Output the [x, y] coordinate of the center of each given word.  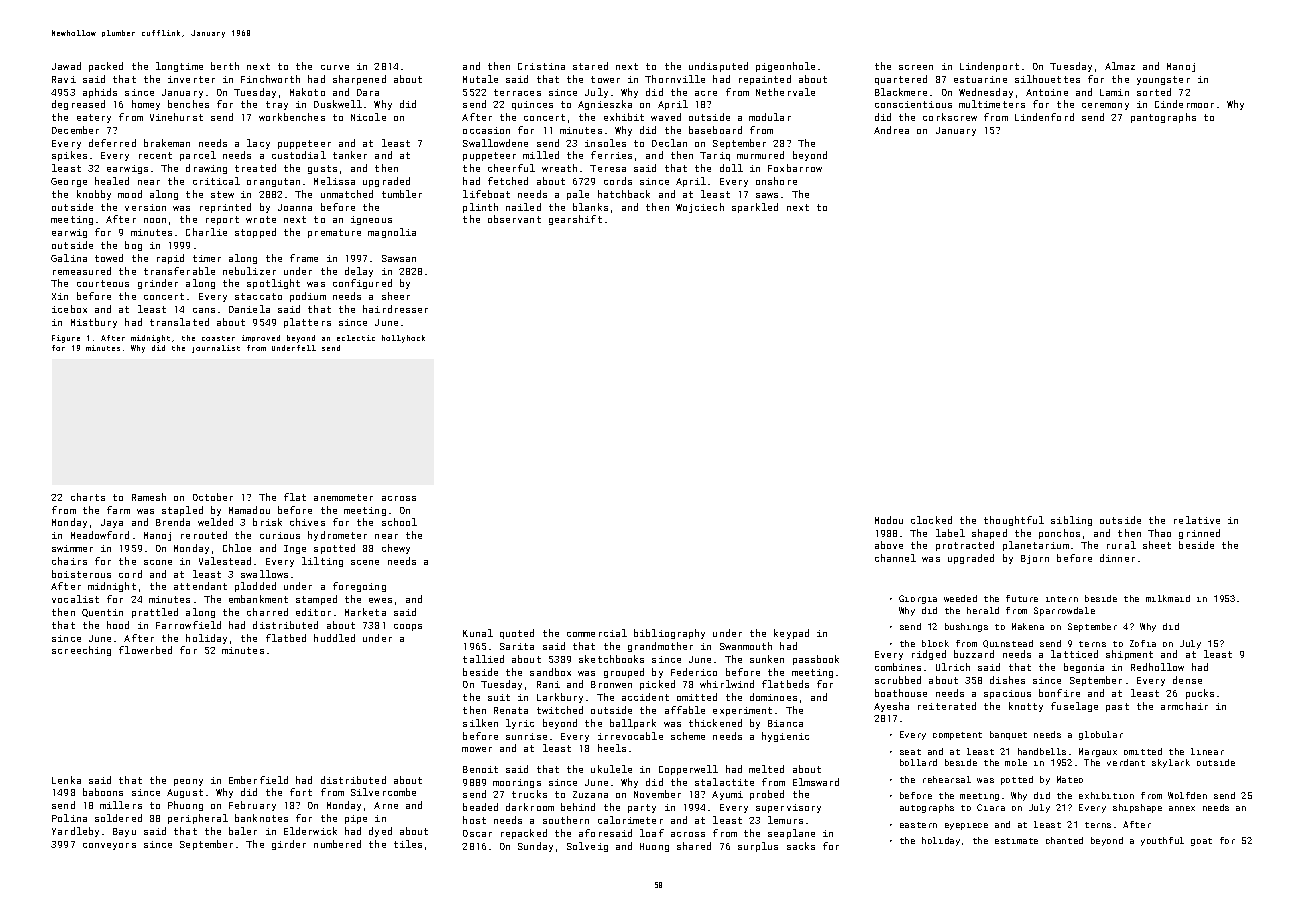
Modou [889, 520]
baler [243, 831]
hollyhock [403, 339]
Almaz [1120, 66]
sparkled [755, 208]
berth [225, 66]
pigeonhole [785, 67]
